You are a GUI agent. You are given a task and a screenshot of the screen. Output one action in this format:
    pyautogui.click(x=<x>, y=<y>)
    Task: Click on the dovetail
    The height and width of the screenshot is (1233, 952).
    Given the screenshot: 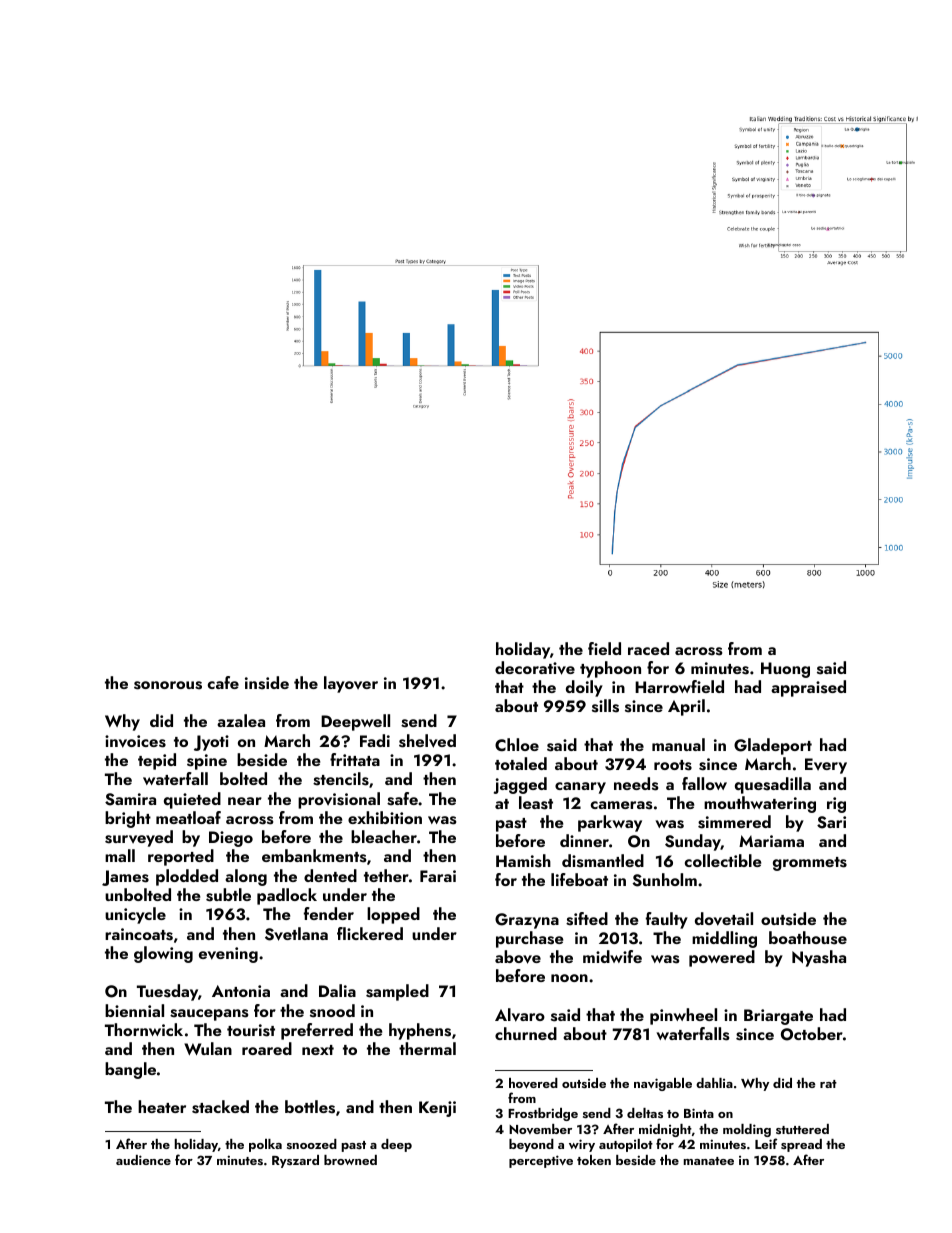 What is the action you would take?
    pyautogui.click(x=724, y=919)
